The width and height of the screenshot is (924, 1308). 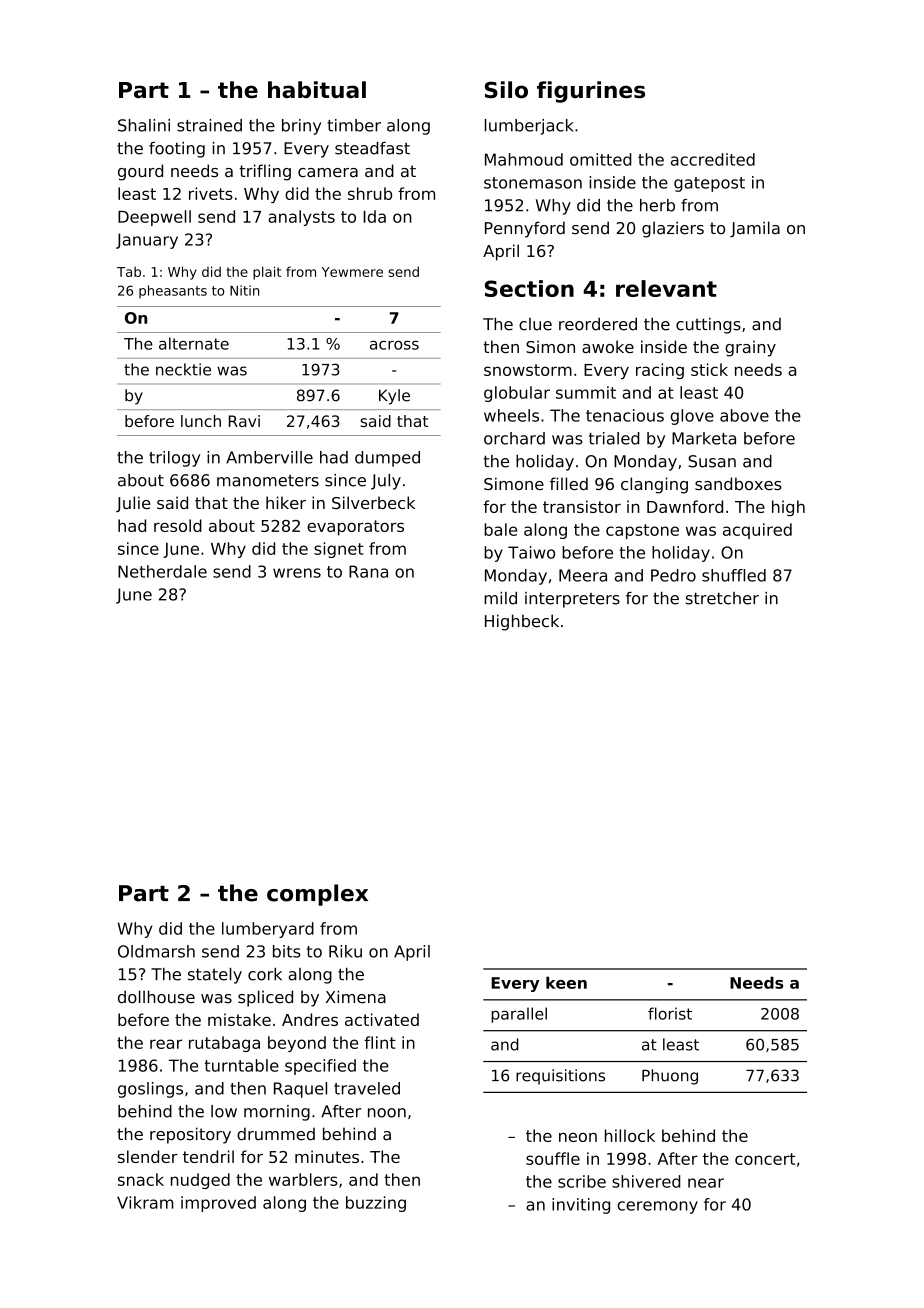 What do you see at coordinates (566, 982) in the screenshot?
I see `keen` at bounding box center [566, 982].
